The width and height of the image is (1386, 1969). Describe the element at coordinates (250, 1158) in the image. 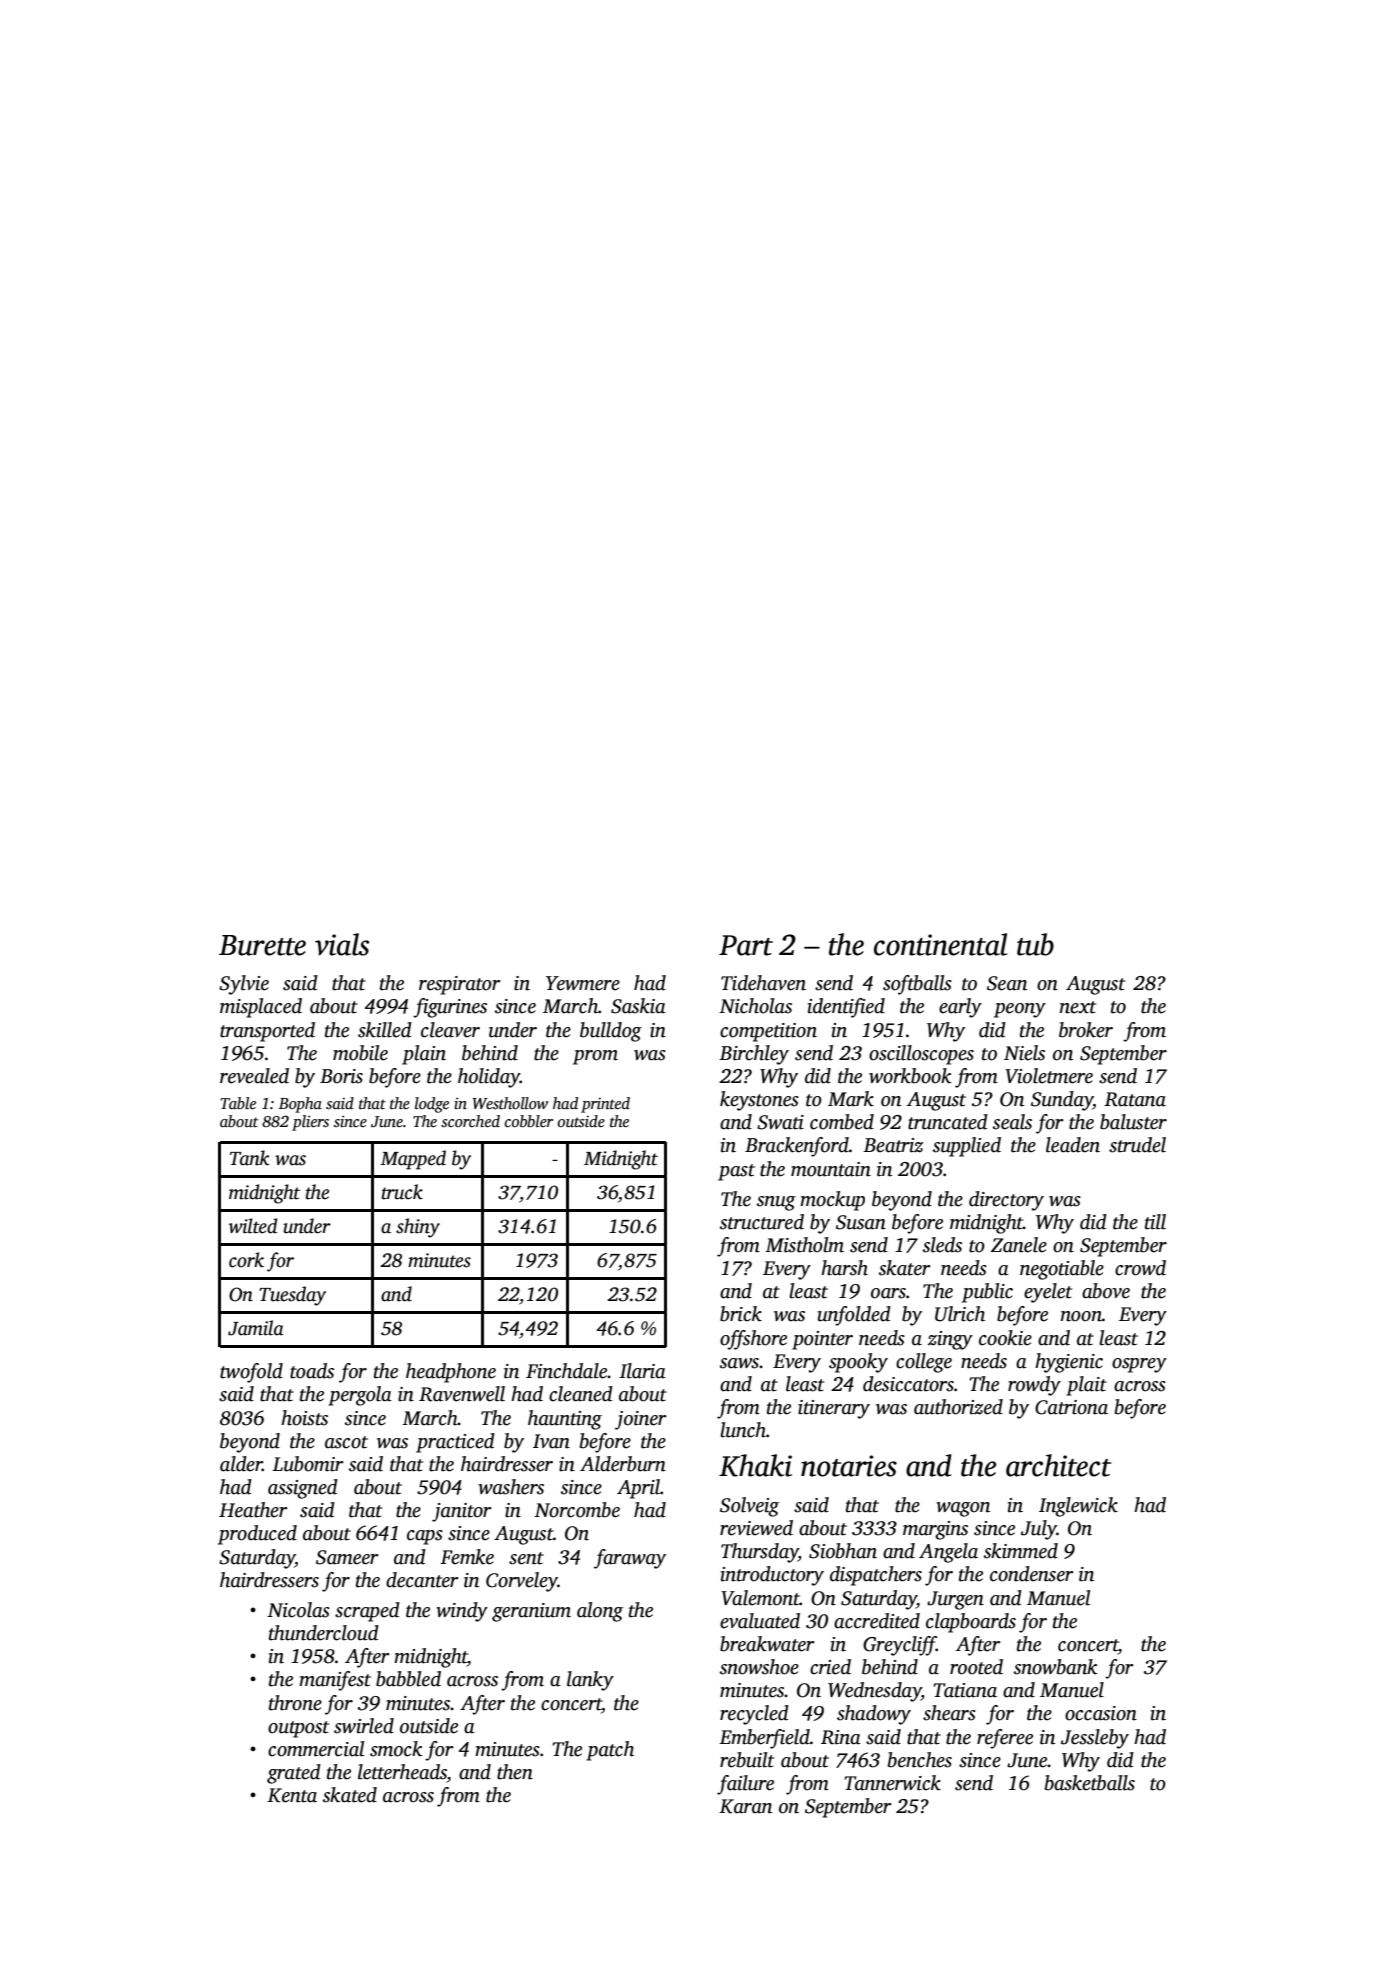

I see `Tank` at that location.
